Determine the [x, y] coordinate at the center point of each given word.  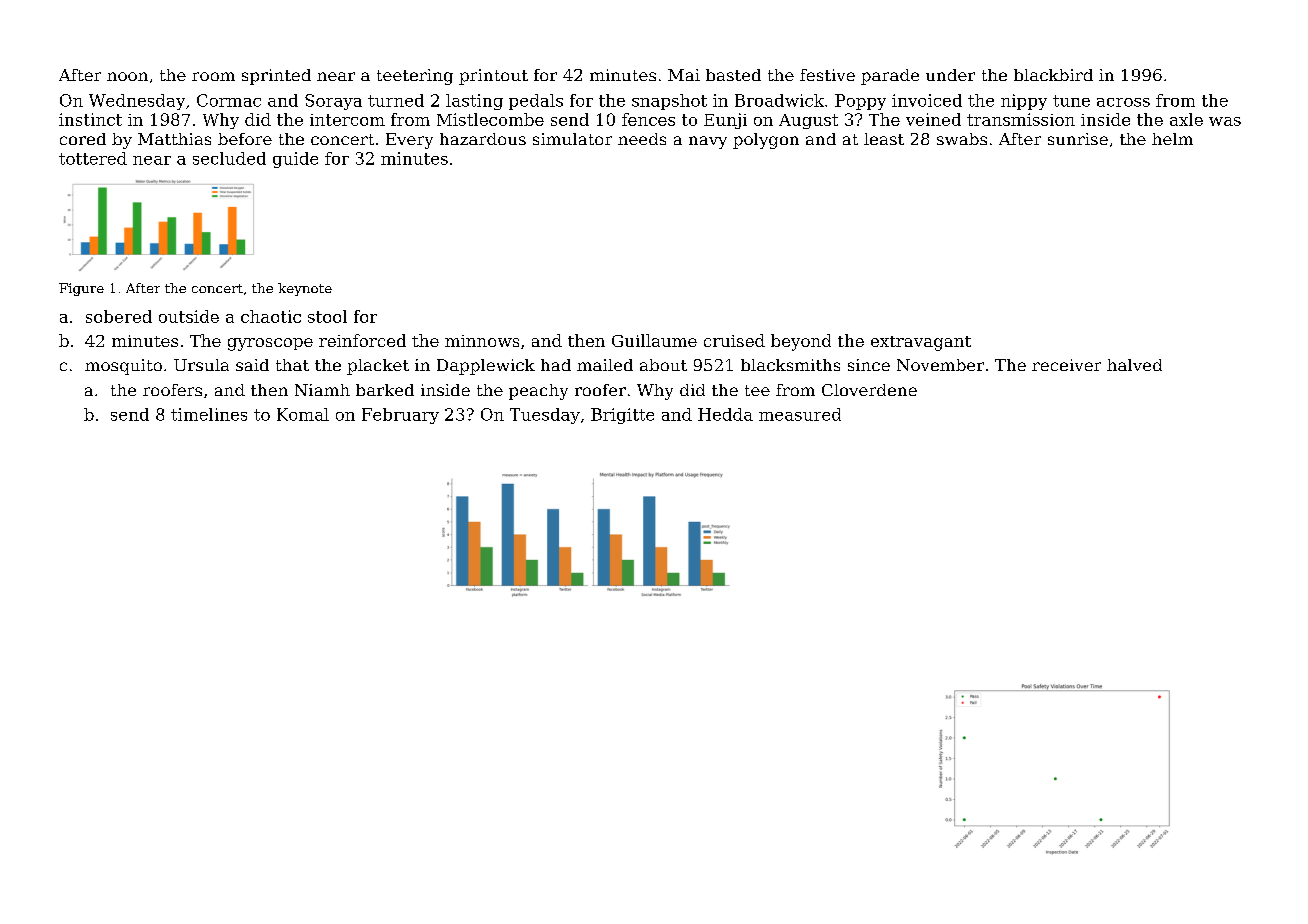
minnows [482, 341]
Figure [81, 289]
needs [642, 139]
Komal [303, 414]
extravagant [921, 343]
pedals [536, 102]
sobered [119, 316]
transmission [1021, 119]
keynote [305, 289]
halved [1134, 365]
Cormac [229, 100]
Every [409, 141]
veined [933, 119]
